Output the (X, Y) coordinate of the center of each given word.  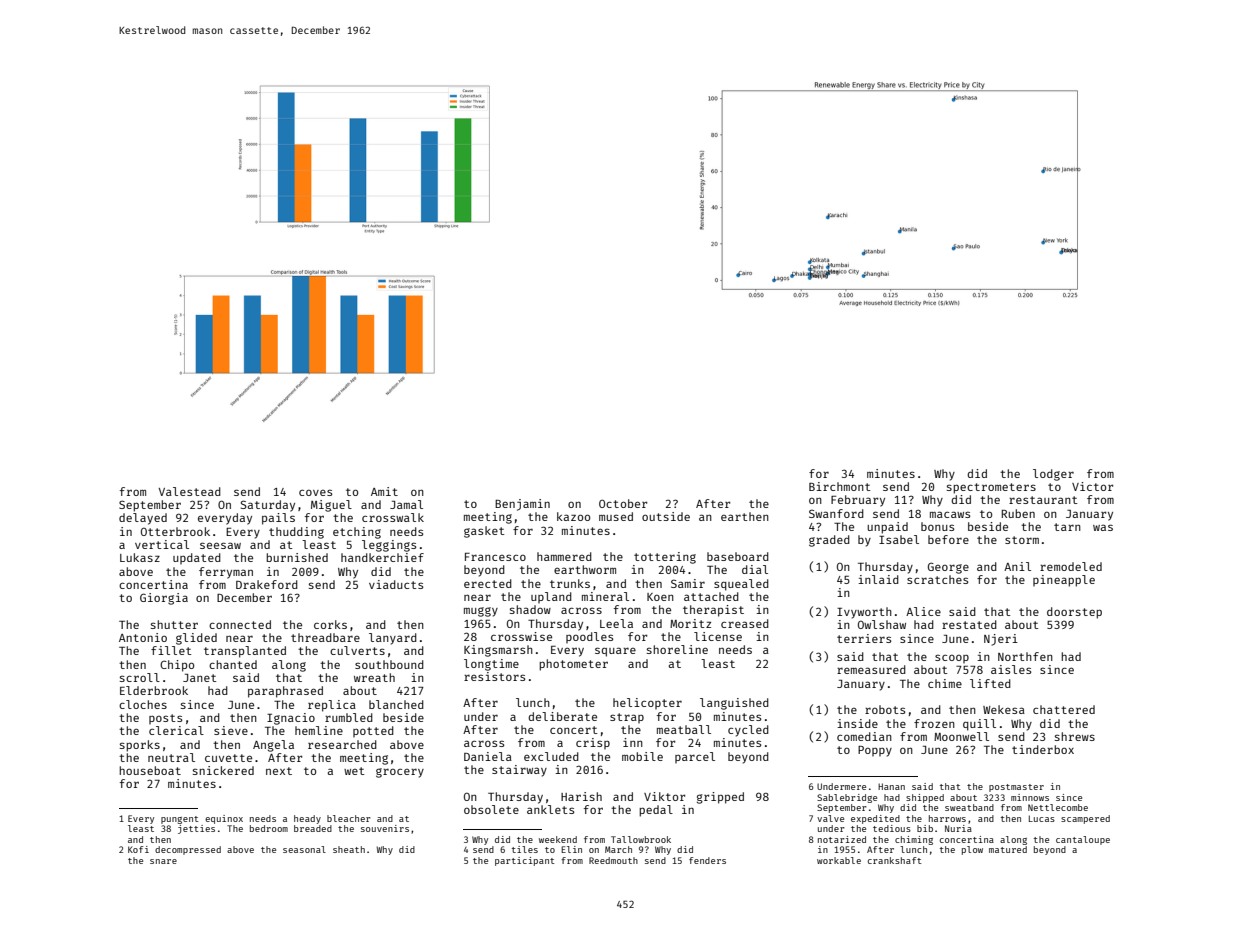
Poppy (875, 751)
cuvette (228, 758)
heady (307, 819)
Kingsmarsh (498, 651)
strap (627, 718)
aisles (1011, 669)
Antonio (143, 637)
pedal (656, 811)
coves (315, 492)
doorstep (1074, 613)
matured (1008, 849)
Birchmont (840, 486)
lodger (1053, 475)
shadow (530, 609)
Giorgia (164, 599)
